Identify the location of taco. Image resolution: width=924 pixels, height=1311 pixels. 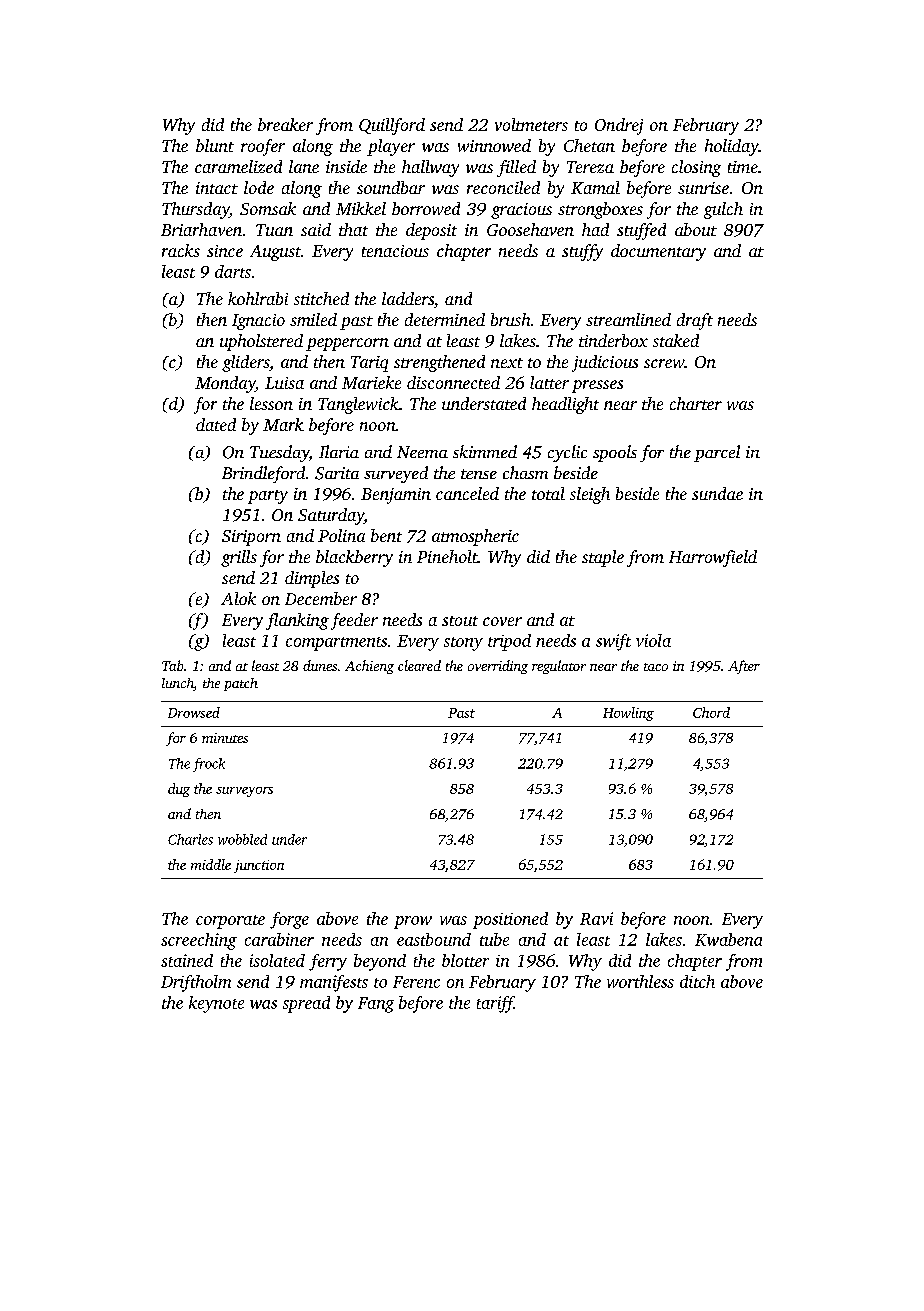
(656, 667).
